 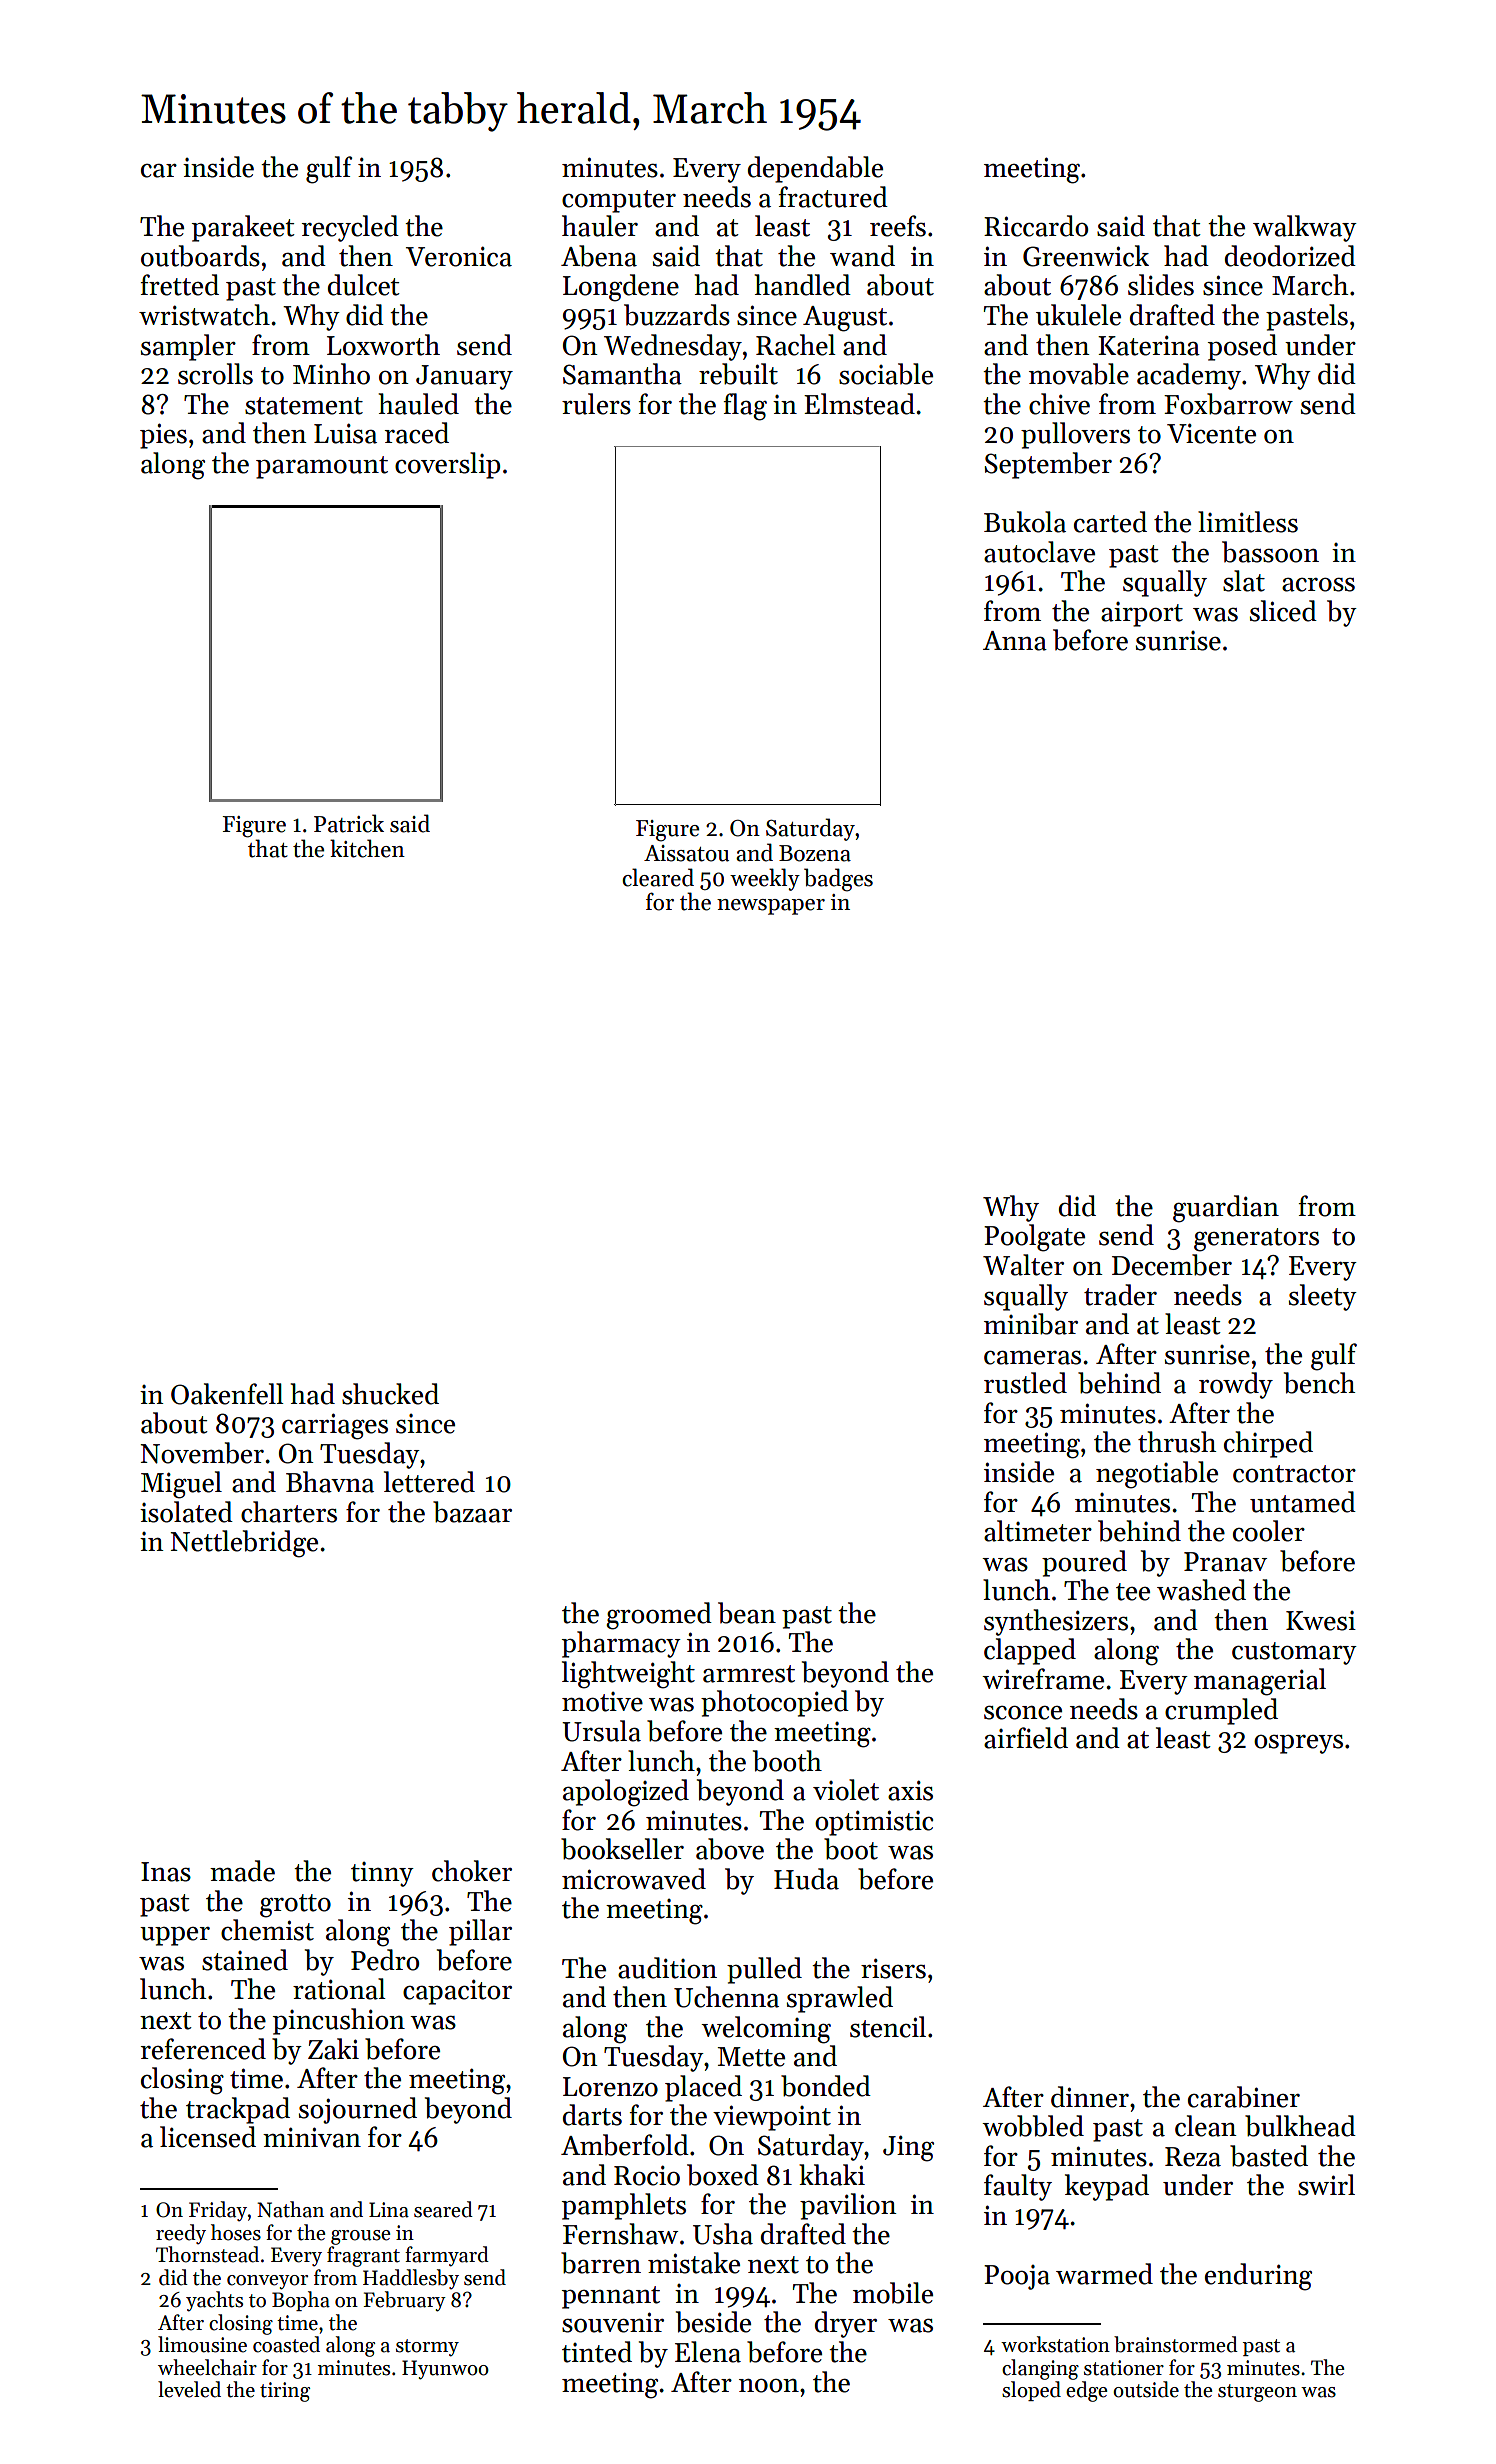 What do you see at coordinates (1031, 2391) in the screenshot?
I see `sloped` at bounding box center [1031, 2391].
